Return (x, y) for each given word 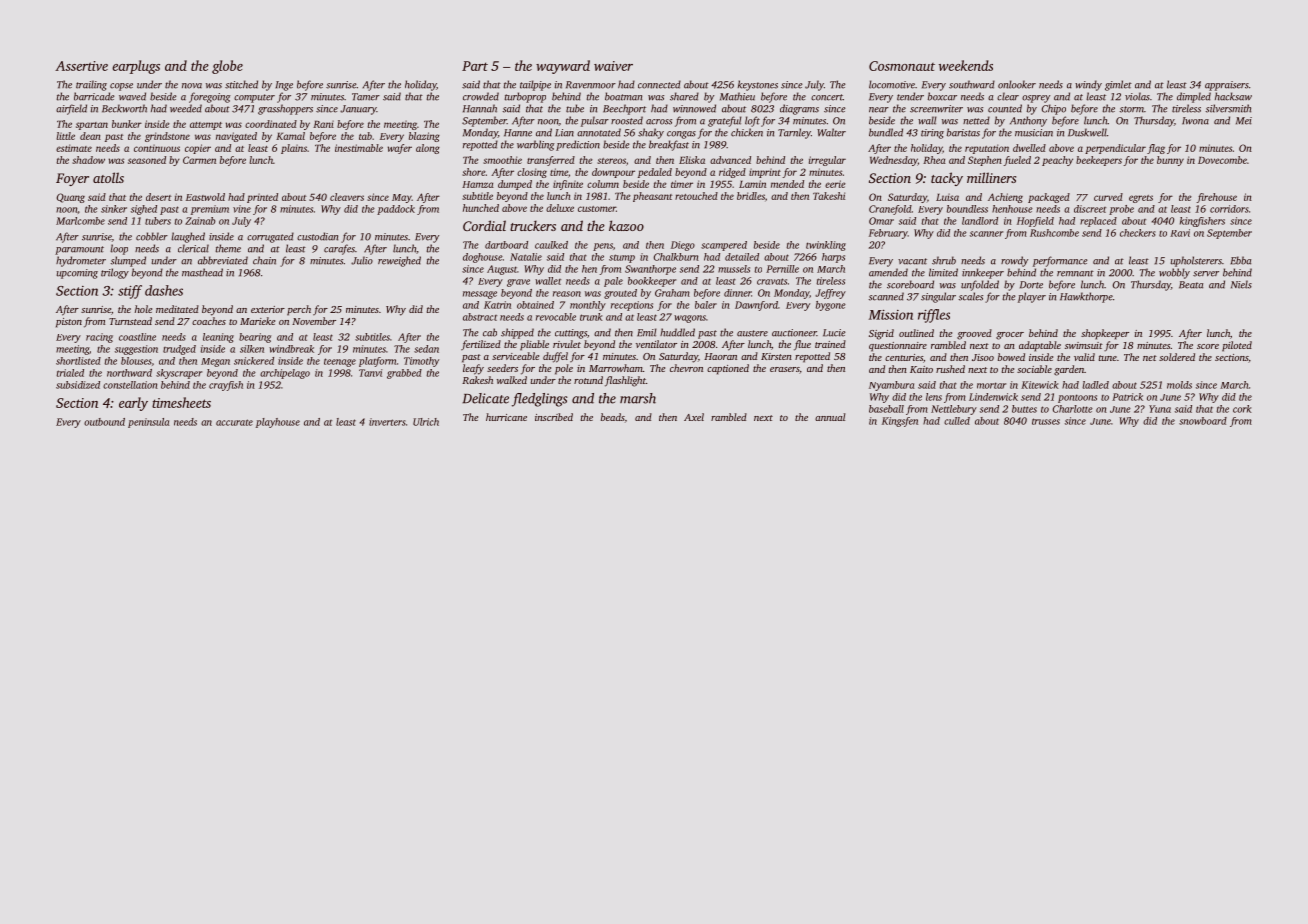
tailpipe (535, 85)
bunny (1170, 161)
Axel (694, 417)
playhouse (278, 423)
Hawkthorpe (1086, 297)
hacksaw (1233, 96)
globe (227, 67)
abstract (480, 317)
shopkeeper (1105, 334)
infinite (568, 185)
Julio (362, 260)
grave (518, 283)
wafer (400, 149)
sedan (426, 349)
